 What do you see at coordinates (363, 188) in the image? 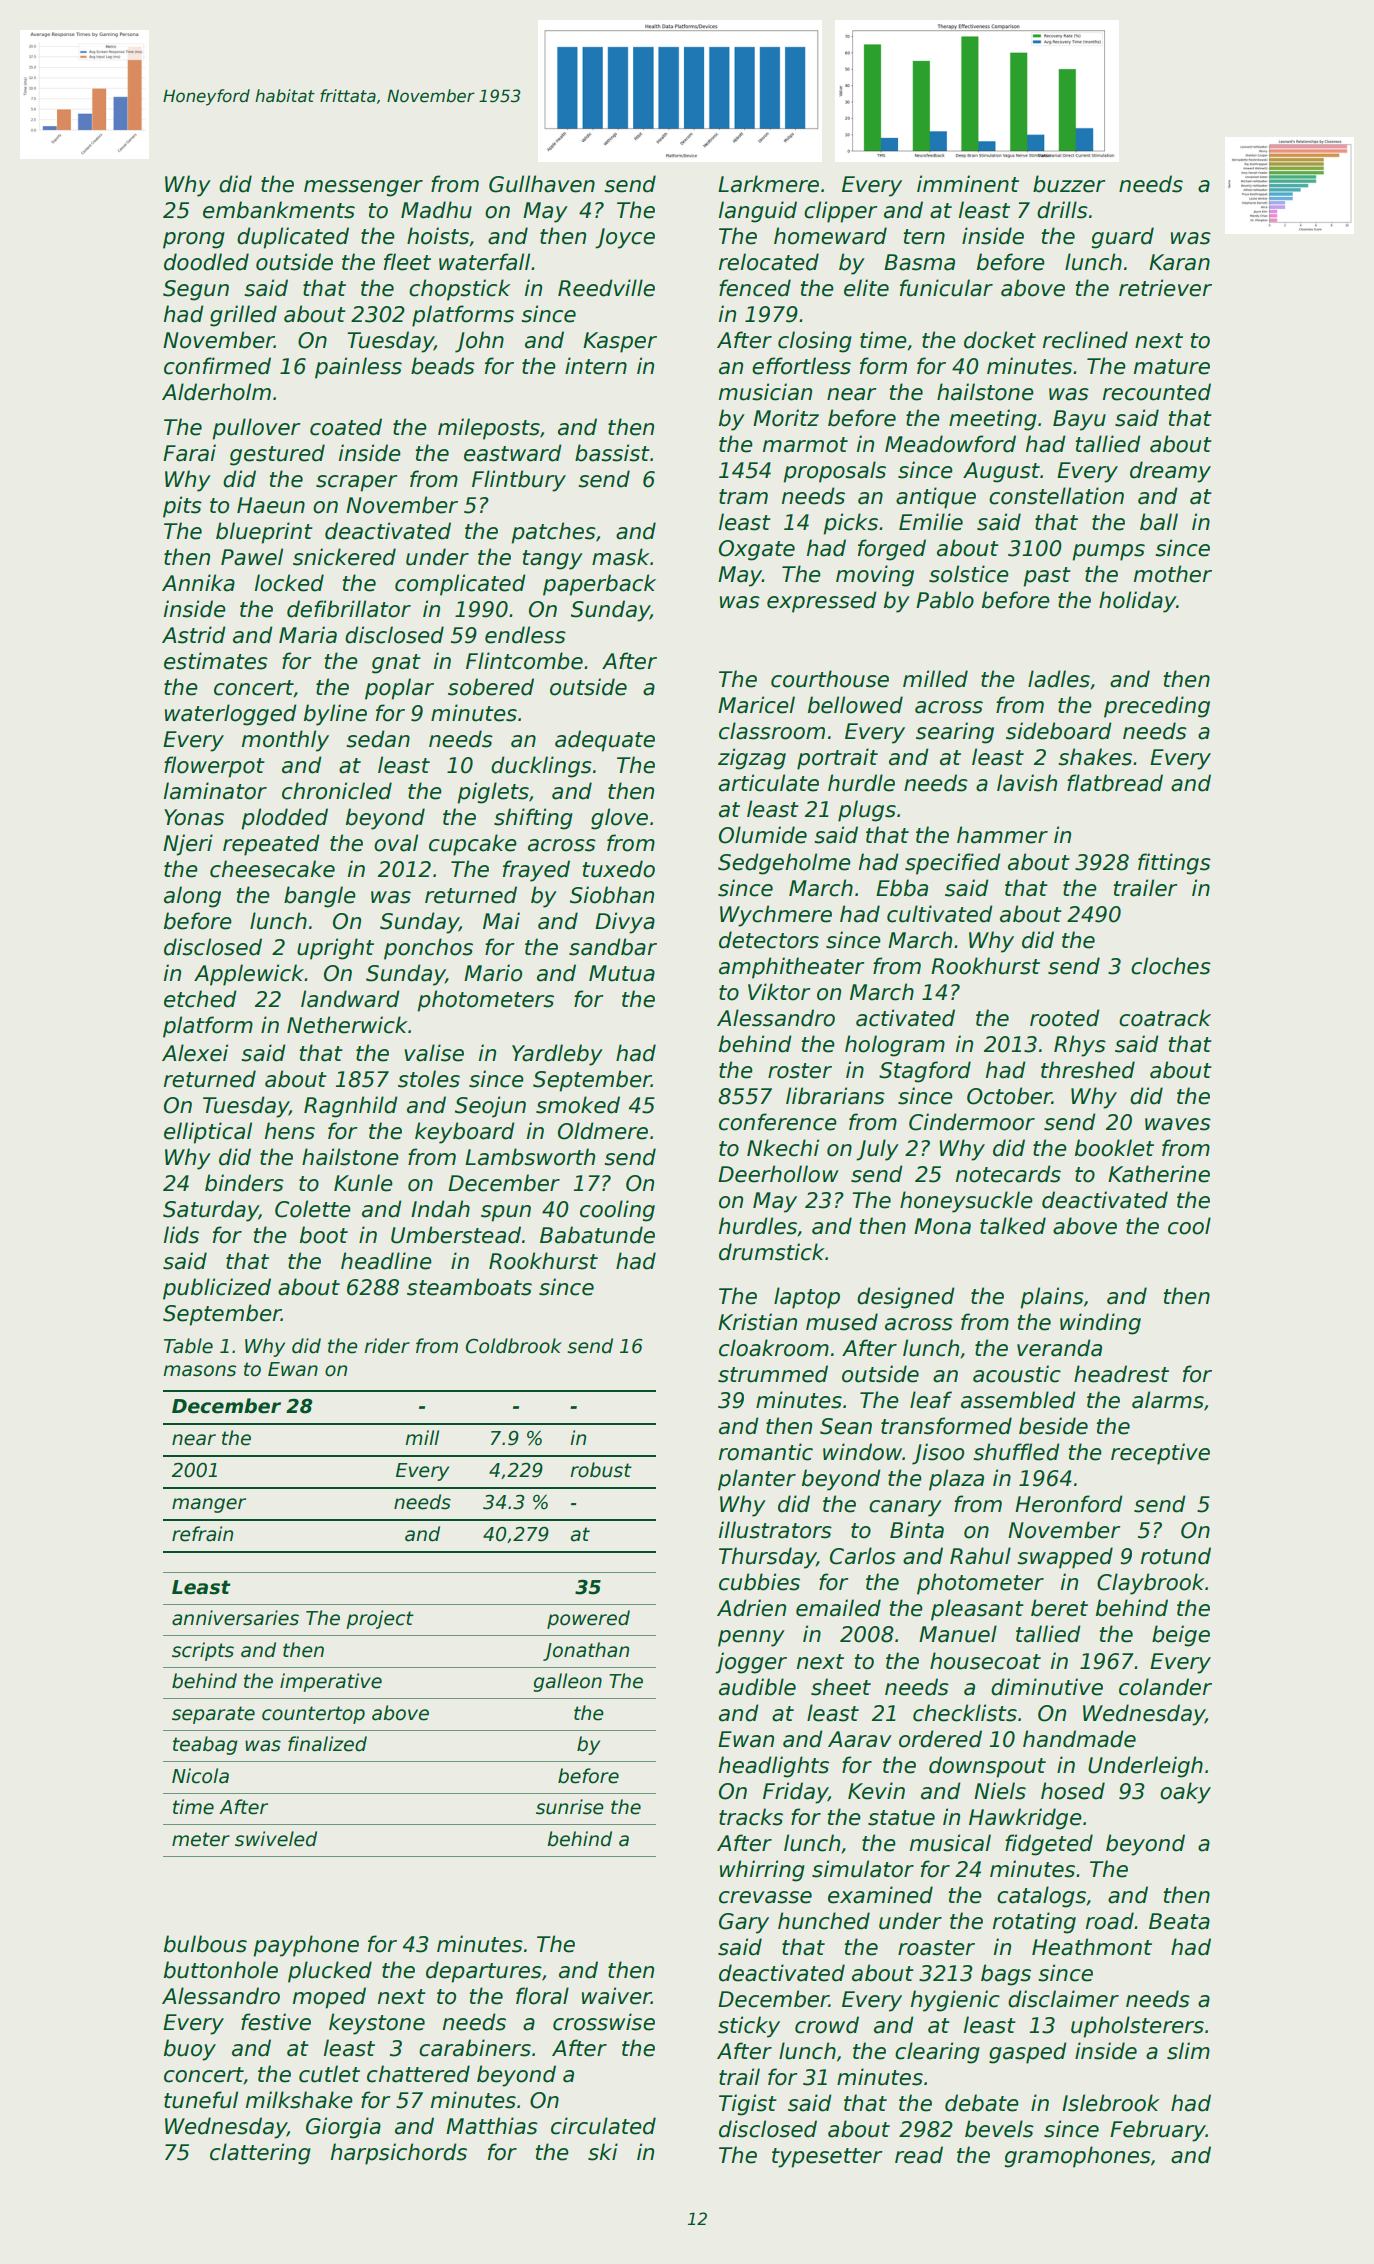
I see `messenger` at bounding box center [363, 188].
